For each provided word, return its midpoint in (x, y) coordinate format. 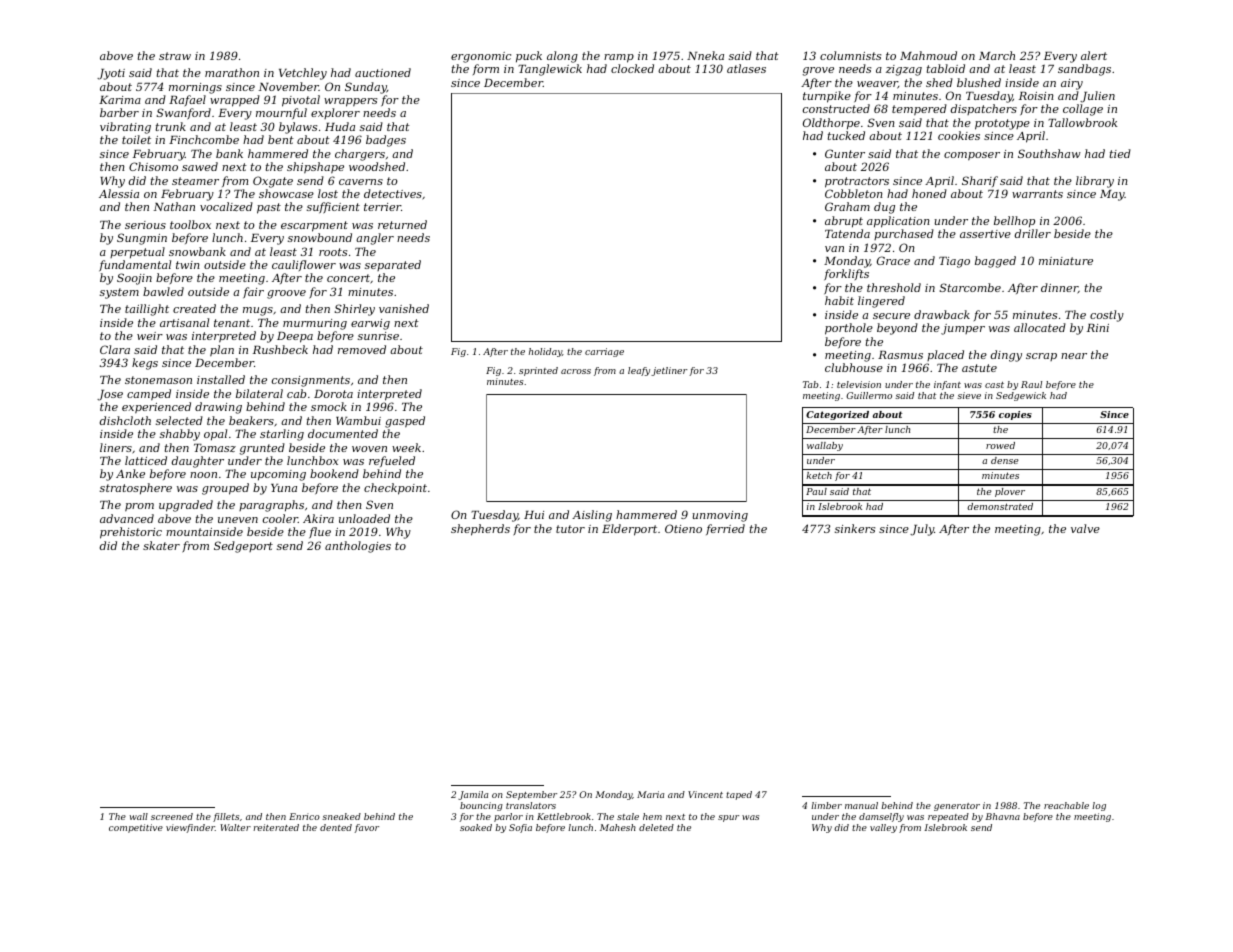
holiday (545, 352)
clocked (632, 68)
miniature (1066, 261)
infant (947, 385)
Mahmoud (928, 55)
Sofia (520, 828)
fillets (226, 817)
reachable (1066, 805)
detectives (393, 193)
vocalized (226, 206)
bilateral (259, 393)
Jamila (473, 795)
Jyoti (111, 74)
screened (172, 816)
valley (883, 828)
